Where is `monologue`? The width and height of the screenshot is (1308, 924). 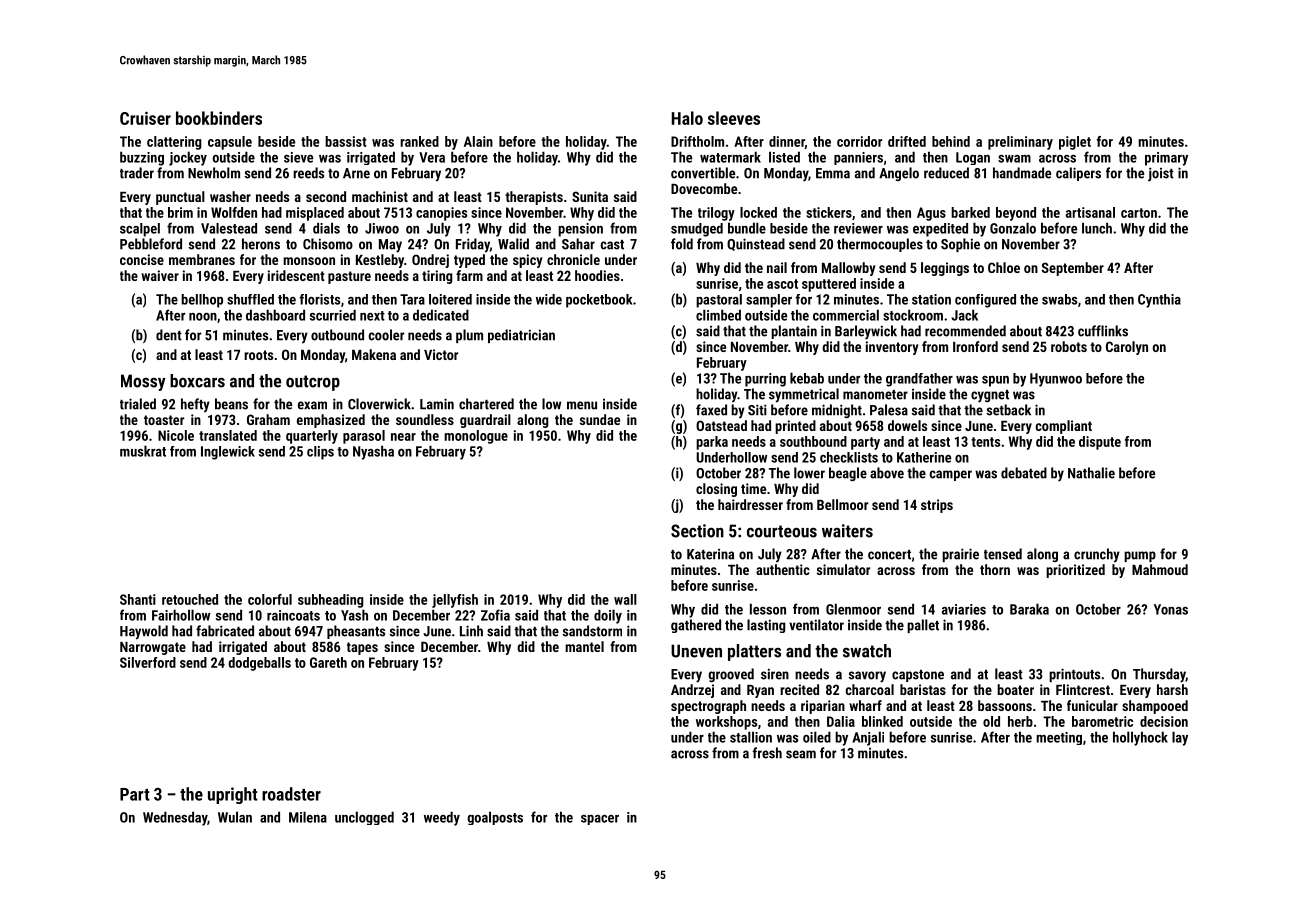 monologue is located at coordinates (476, 437).
